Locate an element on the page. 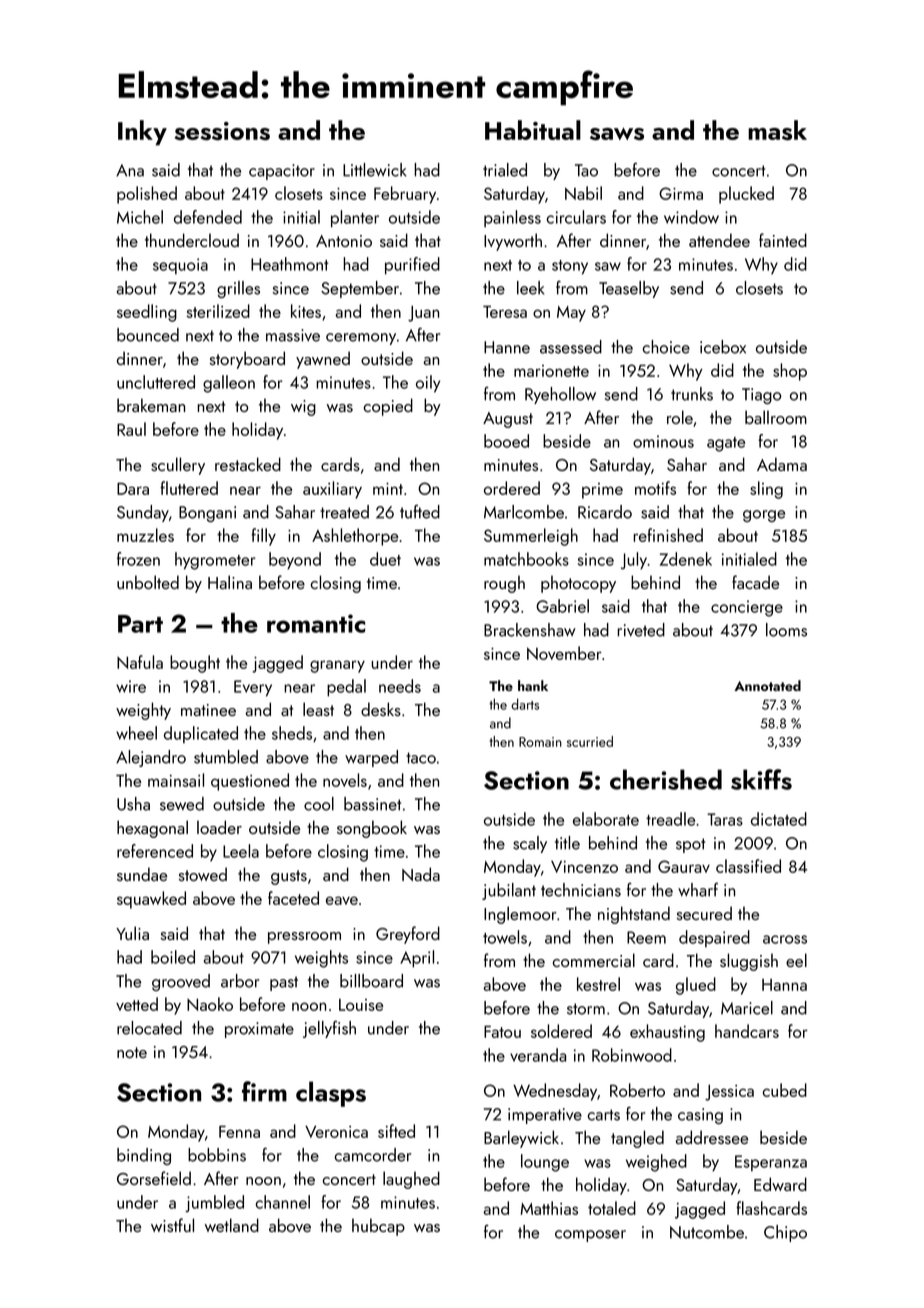 This page has height=1308, width=924. brakeman is located at coordinates (151, 405).
